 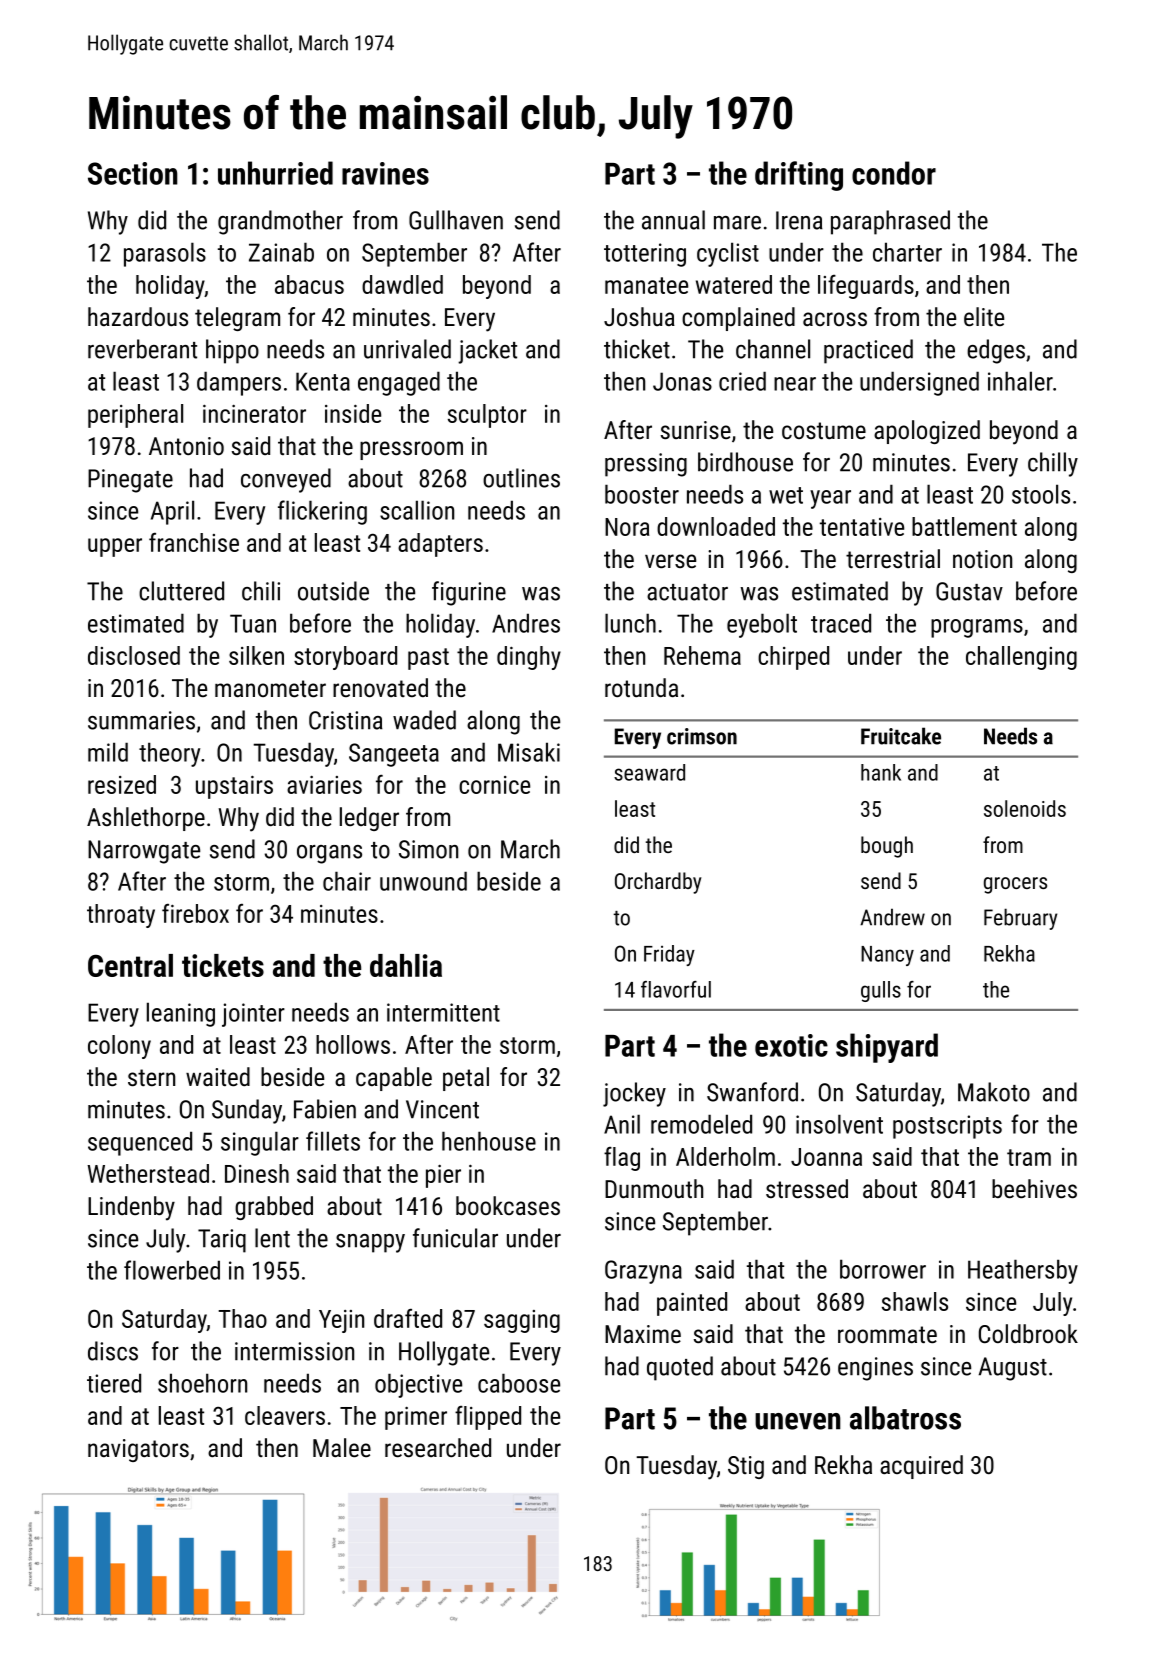 What do you see at coordinates (921, 1467) in the image?
I see `acquired` at bounding box center [921, 1467].
